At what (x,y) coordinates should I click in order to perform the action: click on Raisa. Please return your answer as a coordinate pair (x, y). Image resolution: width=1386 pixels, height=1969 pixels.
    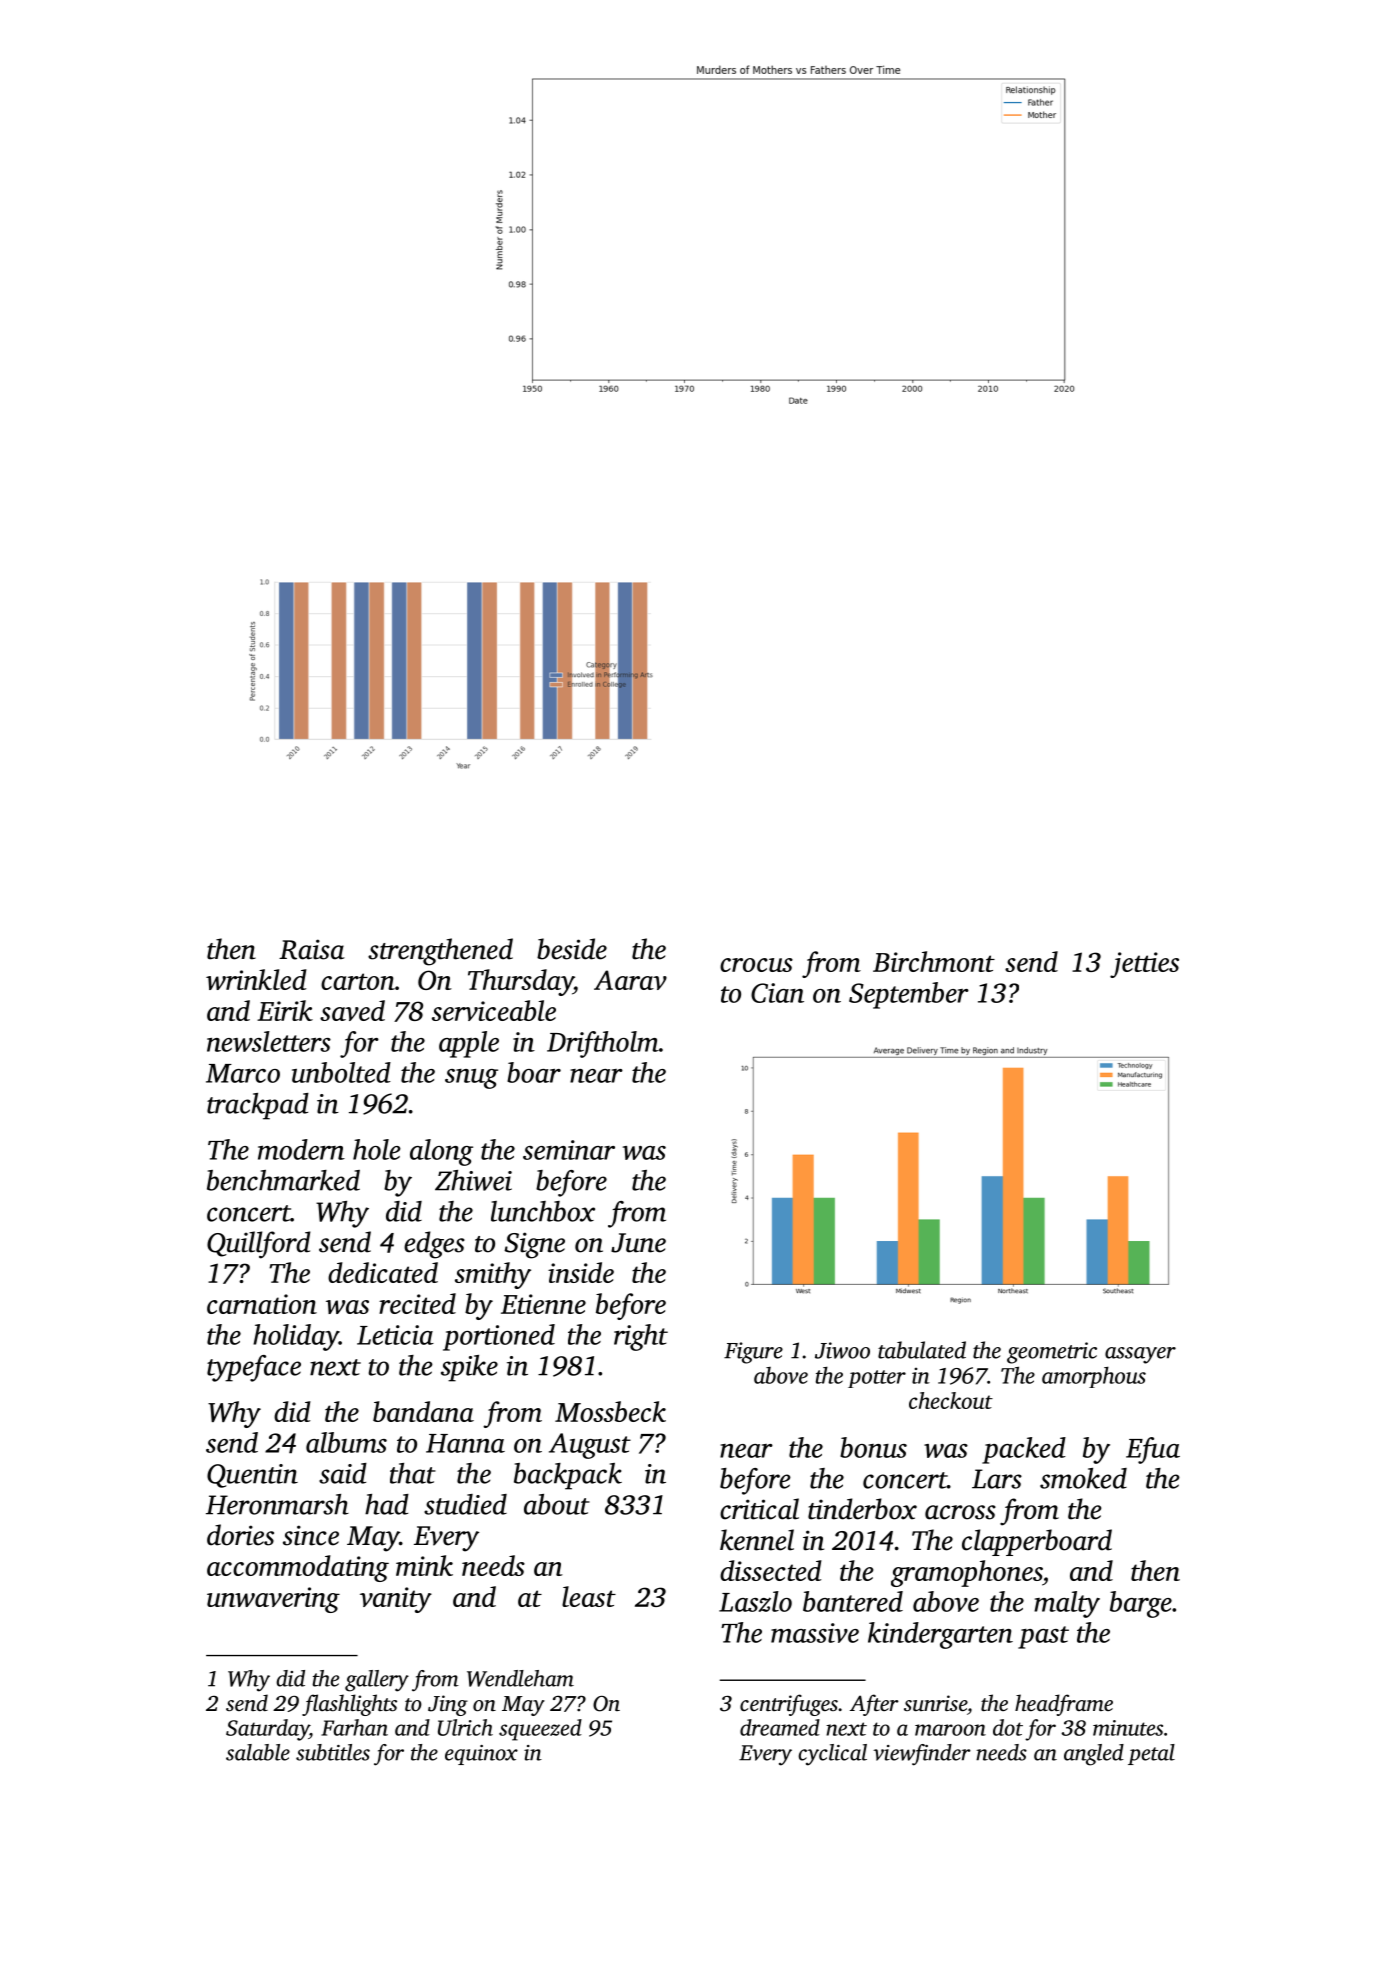
    Looking at the image, I should click on (312, 949).
